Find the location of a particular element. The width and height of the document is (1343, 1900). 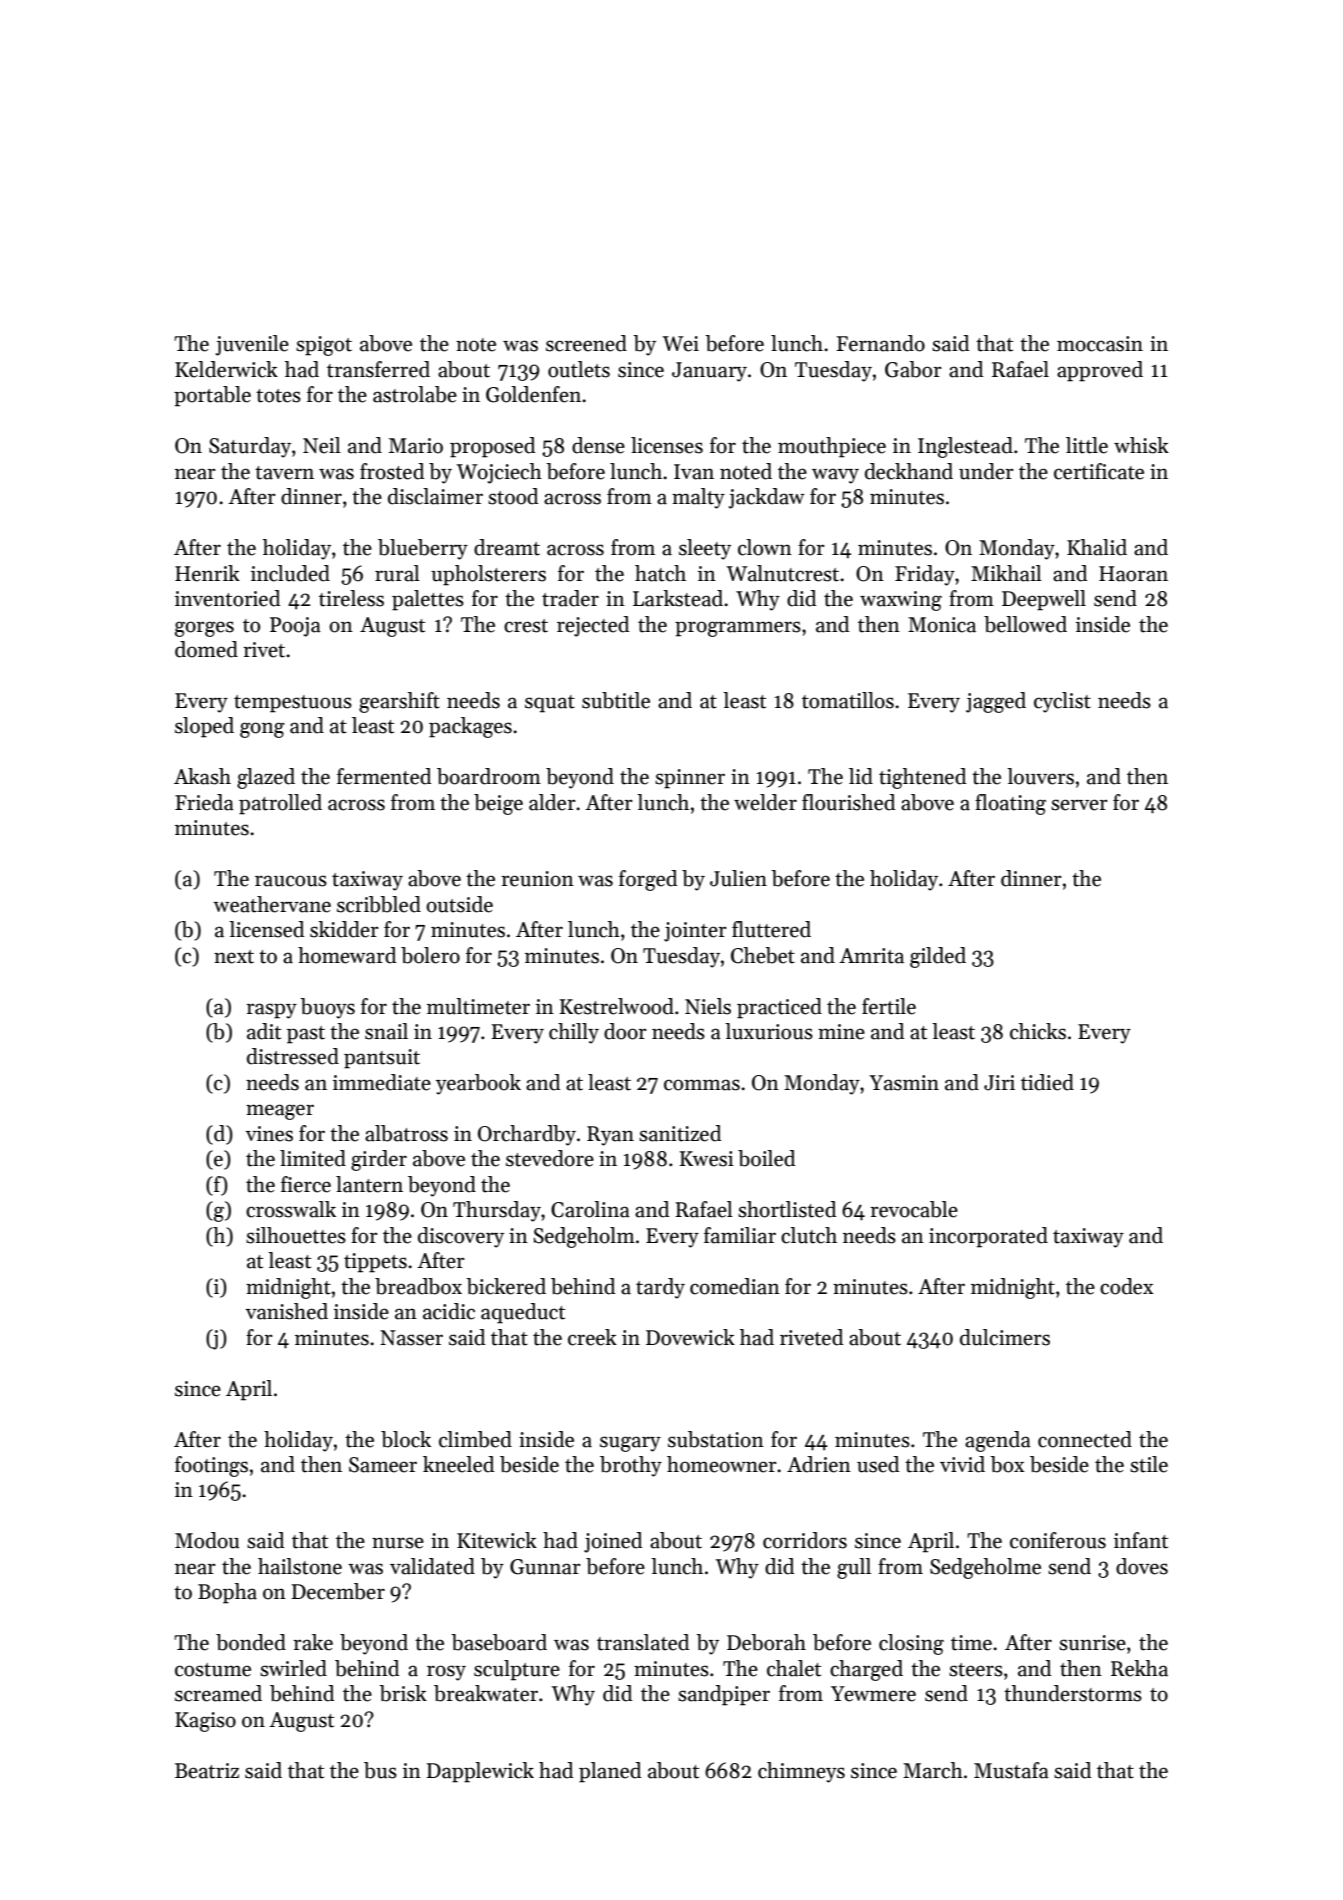

bus is located at coordinates (380, 1770).
